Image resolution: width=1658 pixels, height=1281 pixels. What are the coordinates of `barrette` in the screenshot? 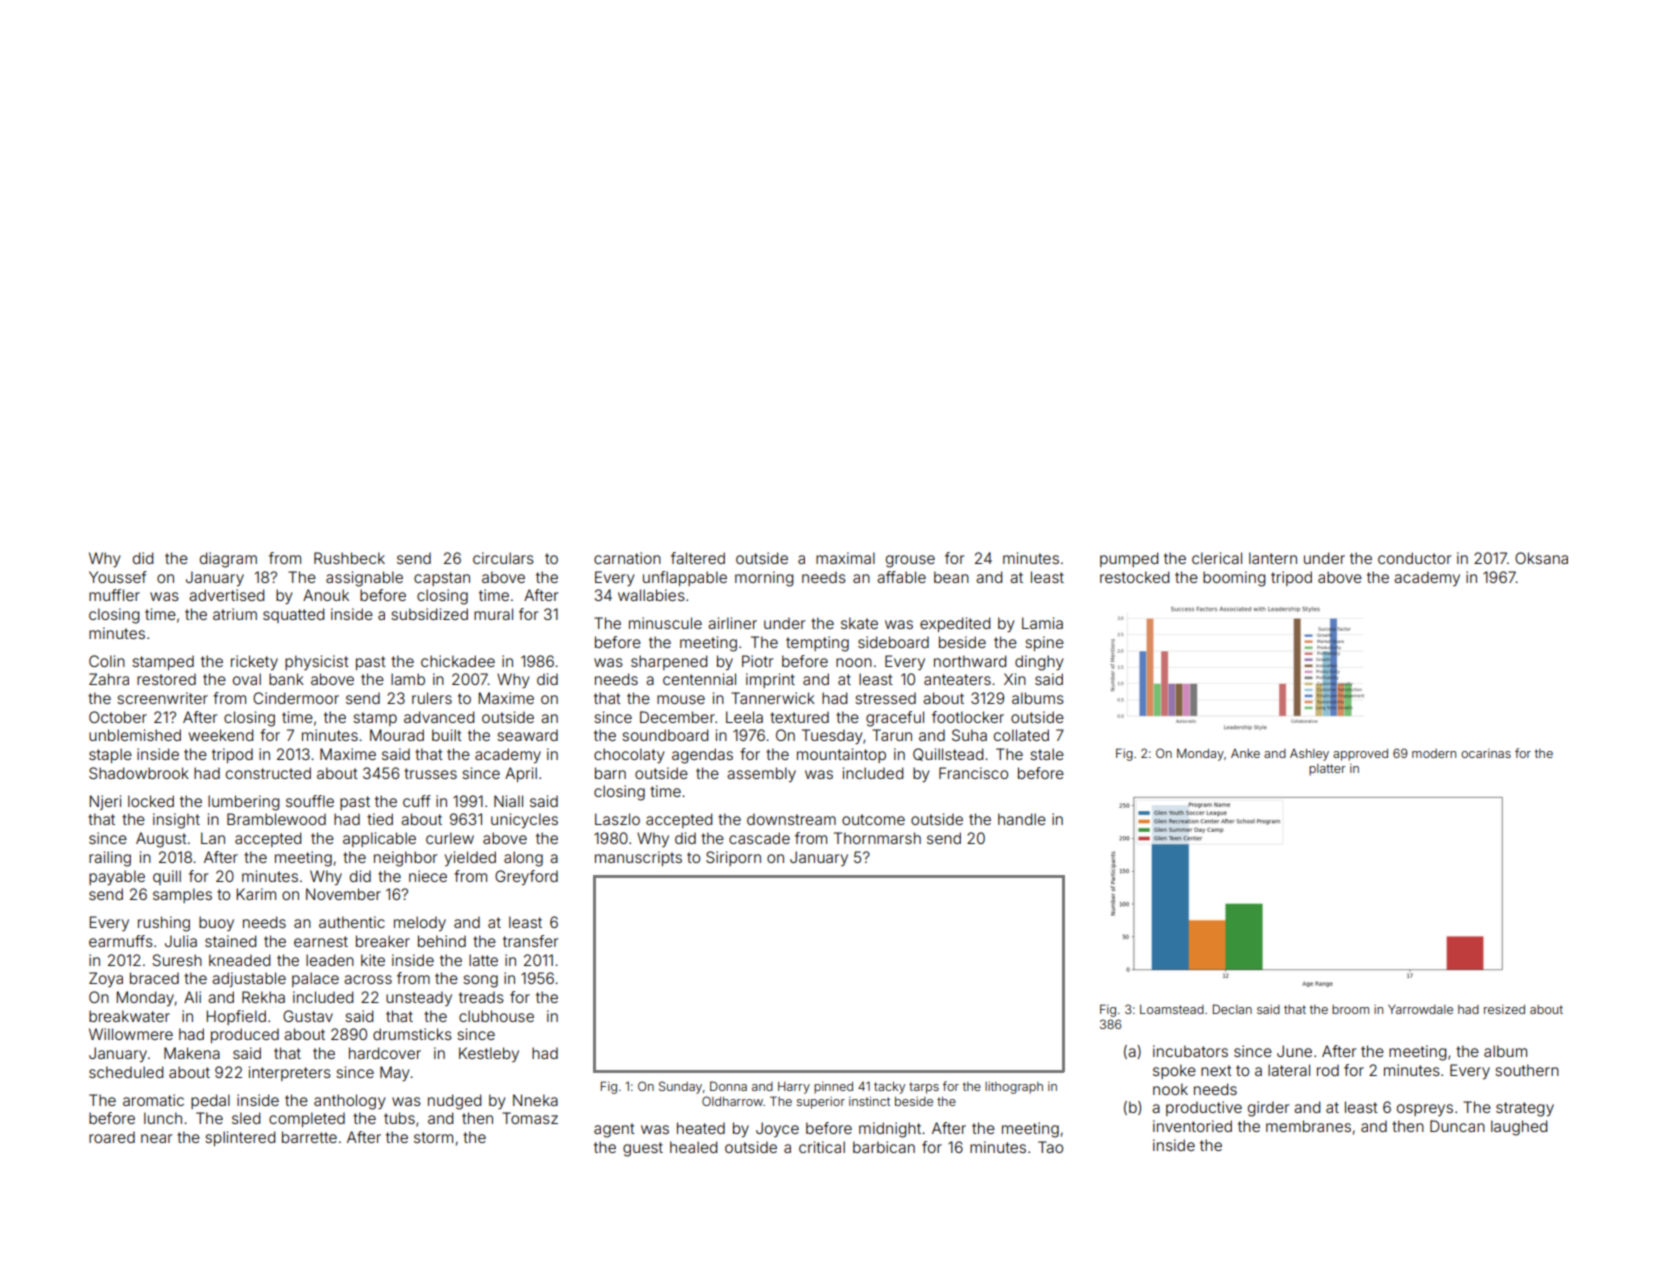 It's located at (309, 1137).
